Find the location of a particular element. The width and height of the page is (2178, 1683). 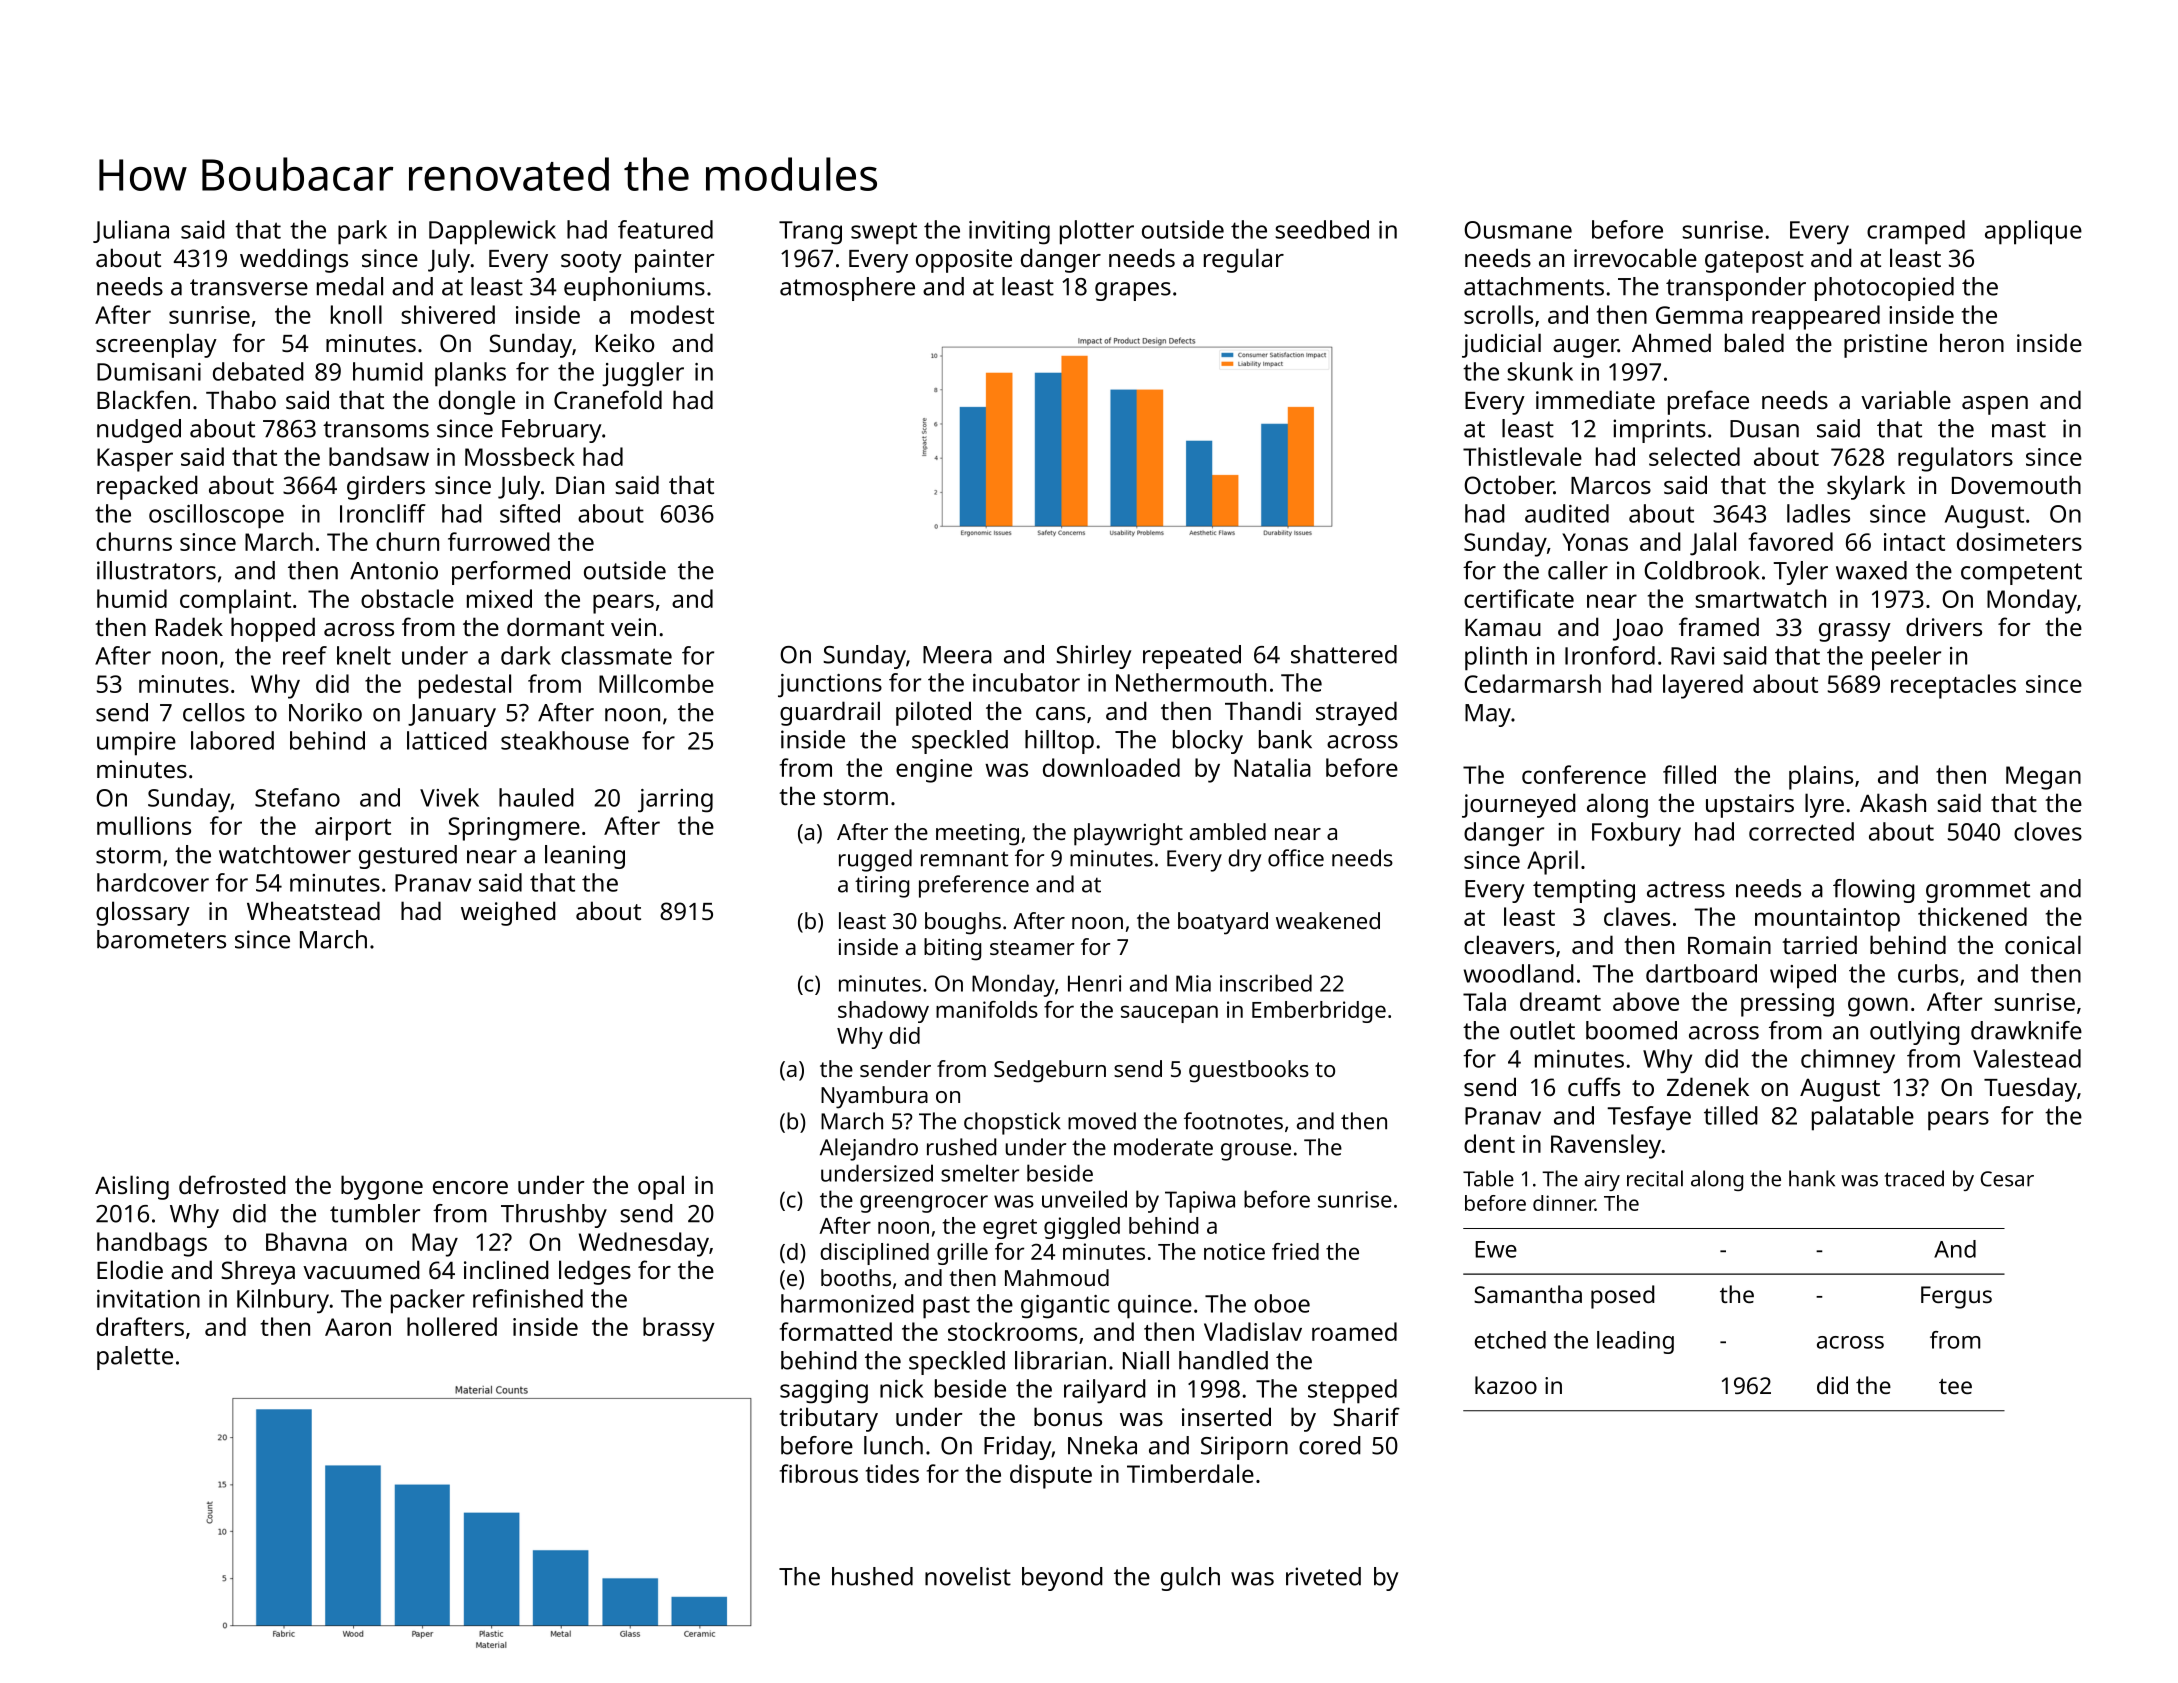

seedbed is located at coordinates (1322, 229).
